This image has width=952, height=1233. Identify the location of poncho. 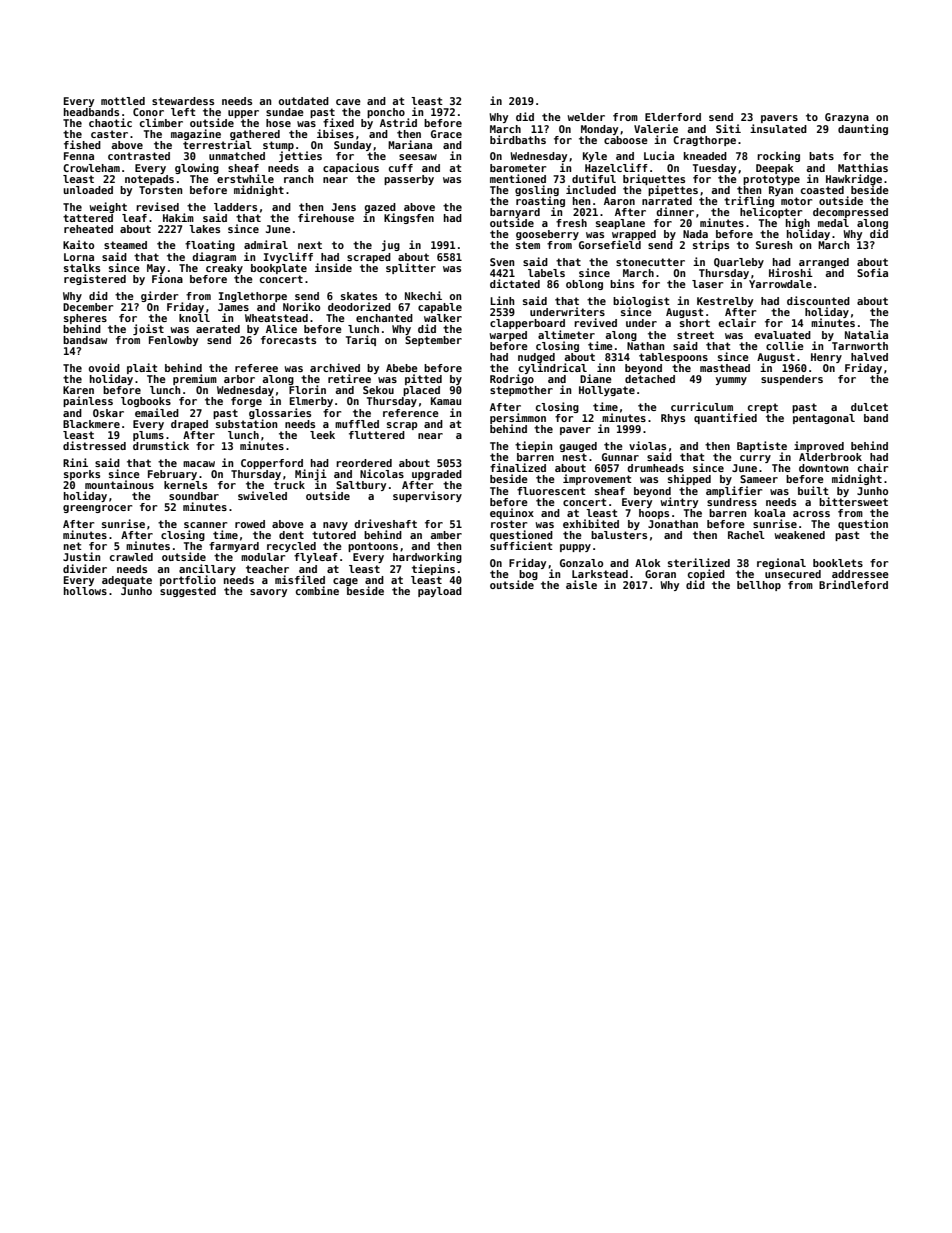
(386, 113).
